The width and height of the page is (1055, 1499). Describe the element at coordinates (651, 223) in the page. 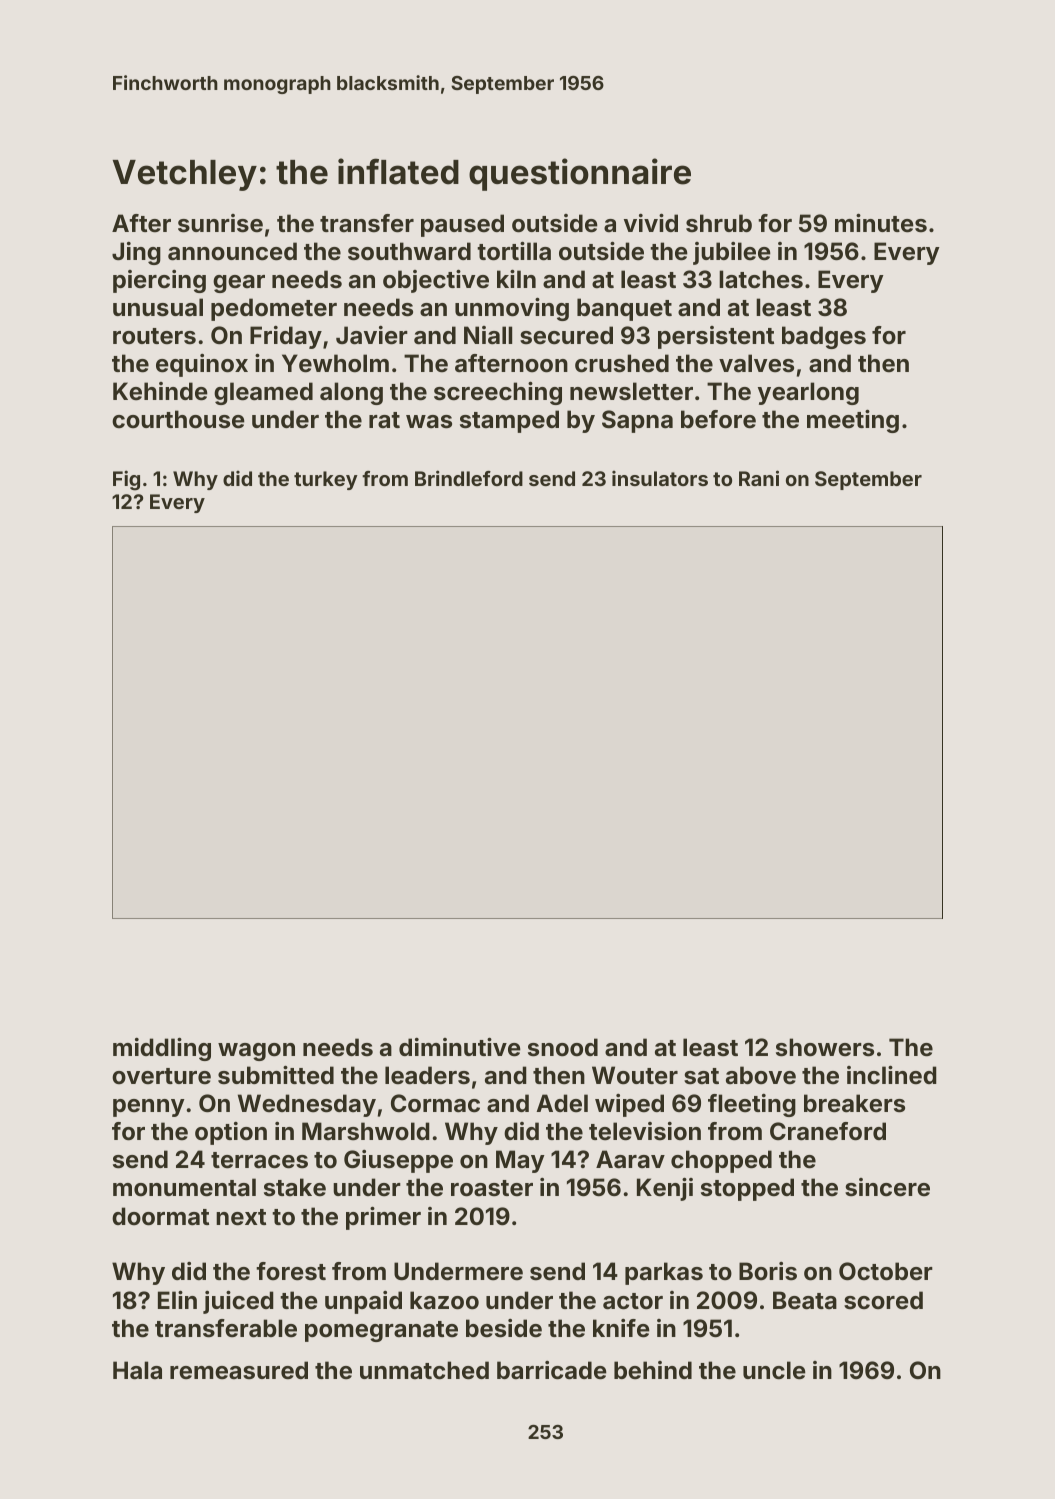

I see `vivid` at that location.
